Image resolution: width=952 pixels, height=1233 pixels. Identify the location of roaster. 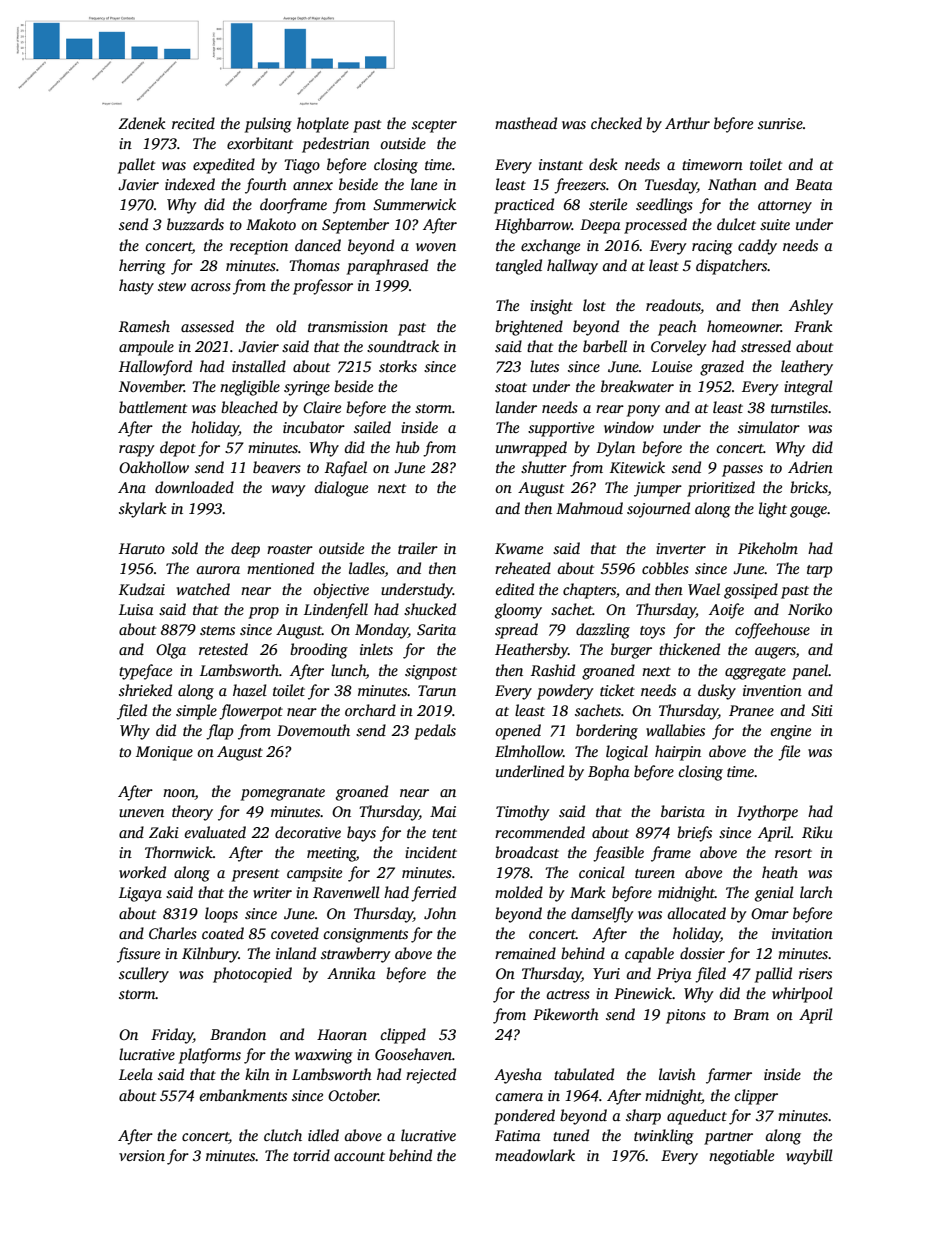
(290, 549).
